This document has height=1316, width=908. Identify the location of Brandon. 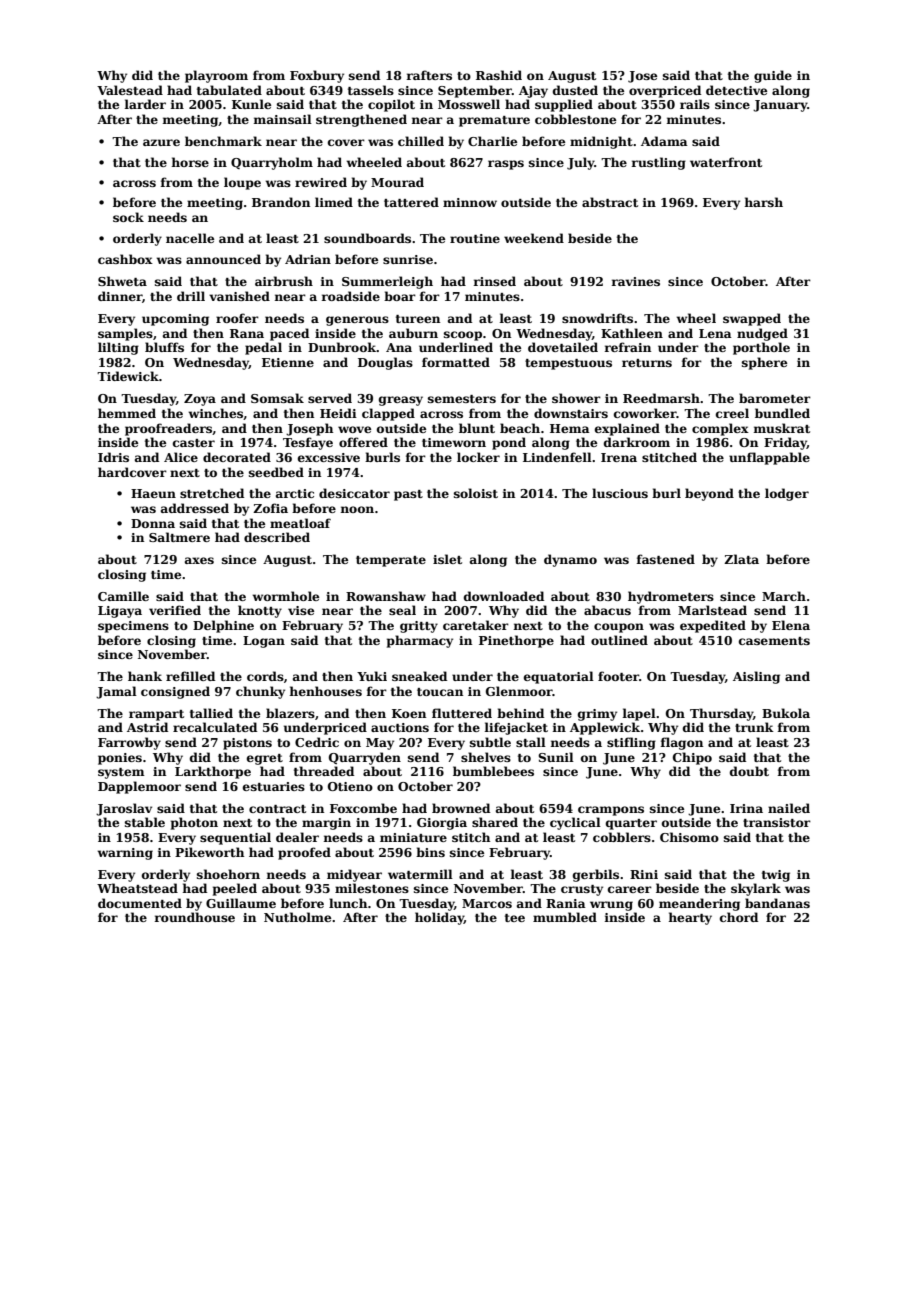
(281, 202).
